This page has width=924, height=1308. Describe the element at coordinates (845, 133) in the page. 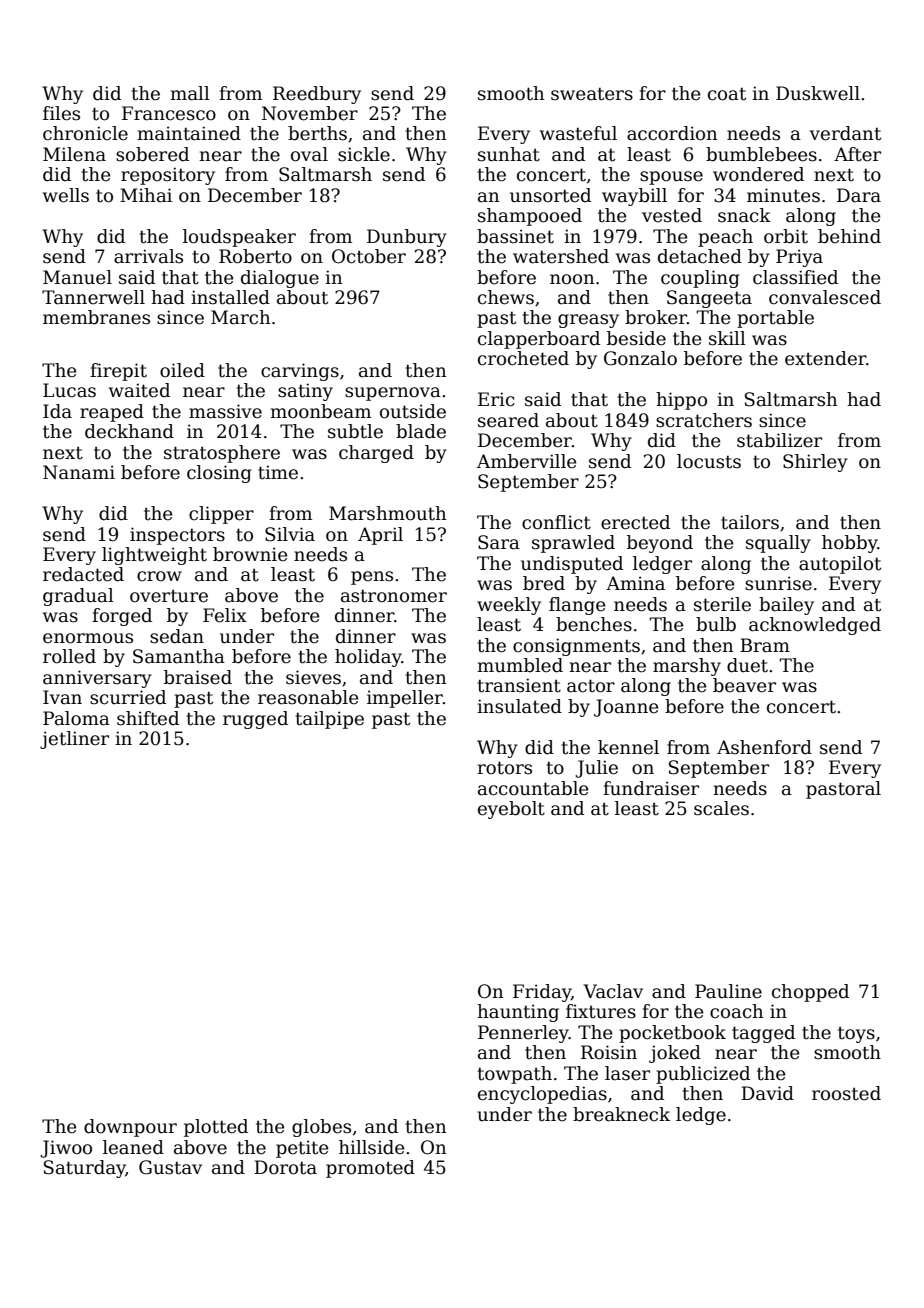

I see `verdant` at that location.
